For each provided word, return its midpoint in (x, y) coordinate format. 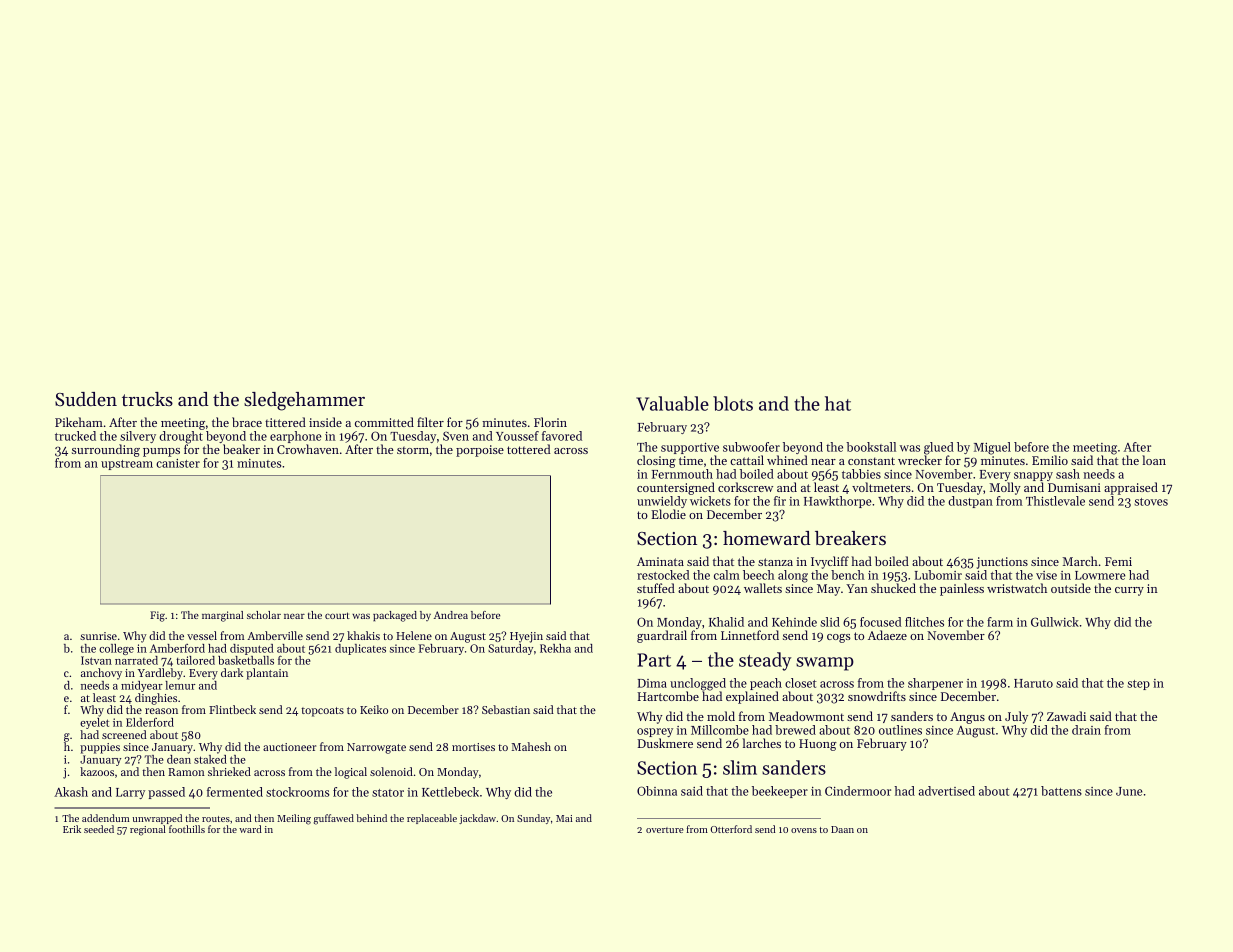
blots (733, 403)
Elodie (668, 514)
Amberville (275, 635)
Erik (72, 829)
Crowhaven (308, 449)
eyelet (94, 723)
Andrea (451, 615)
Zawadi (1066, 716)
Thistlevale (1055, 501)
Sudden (86, 399)
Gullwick (1055, 622)
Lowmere (1100, 575)
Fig (157, 616)
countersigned (676, 488)
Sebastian (506, 709)
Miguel (992, 448)
